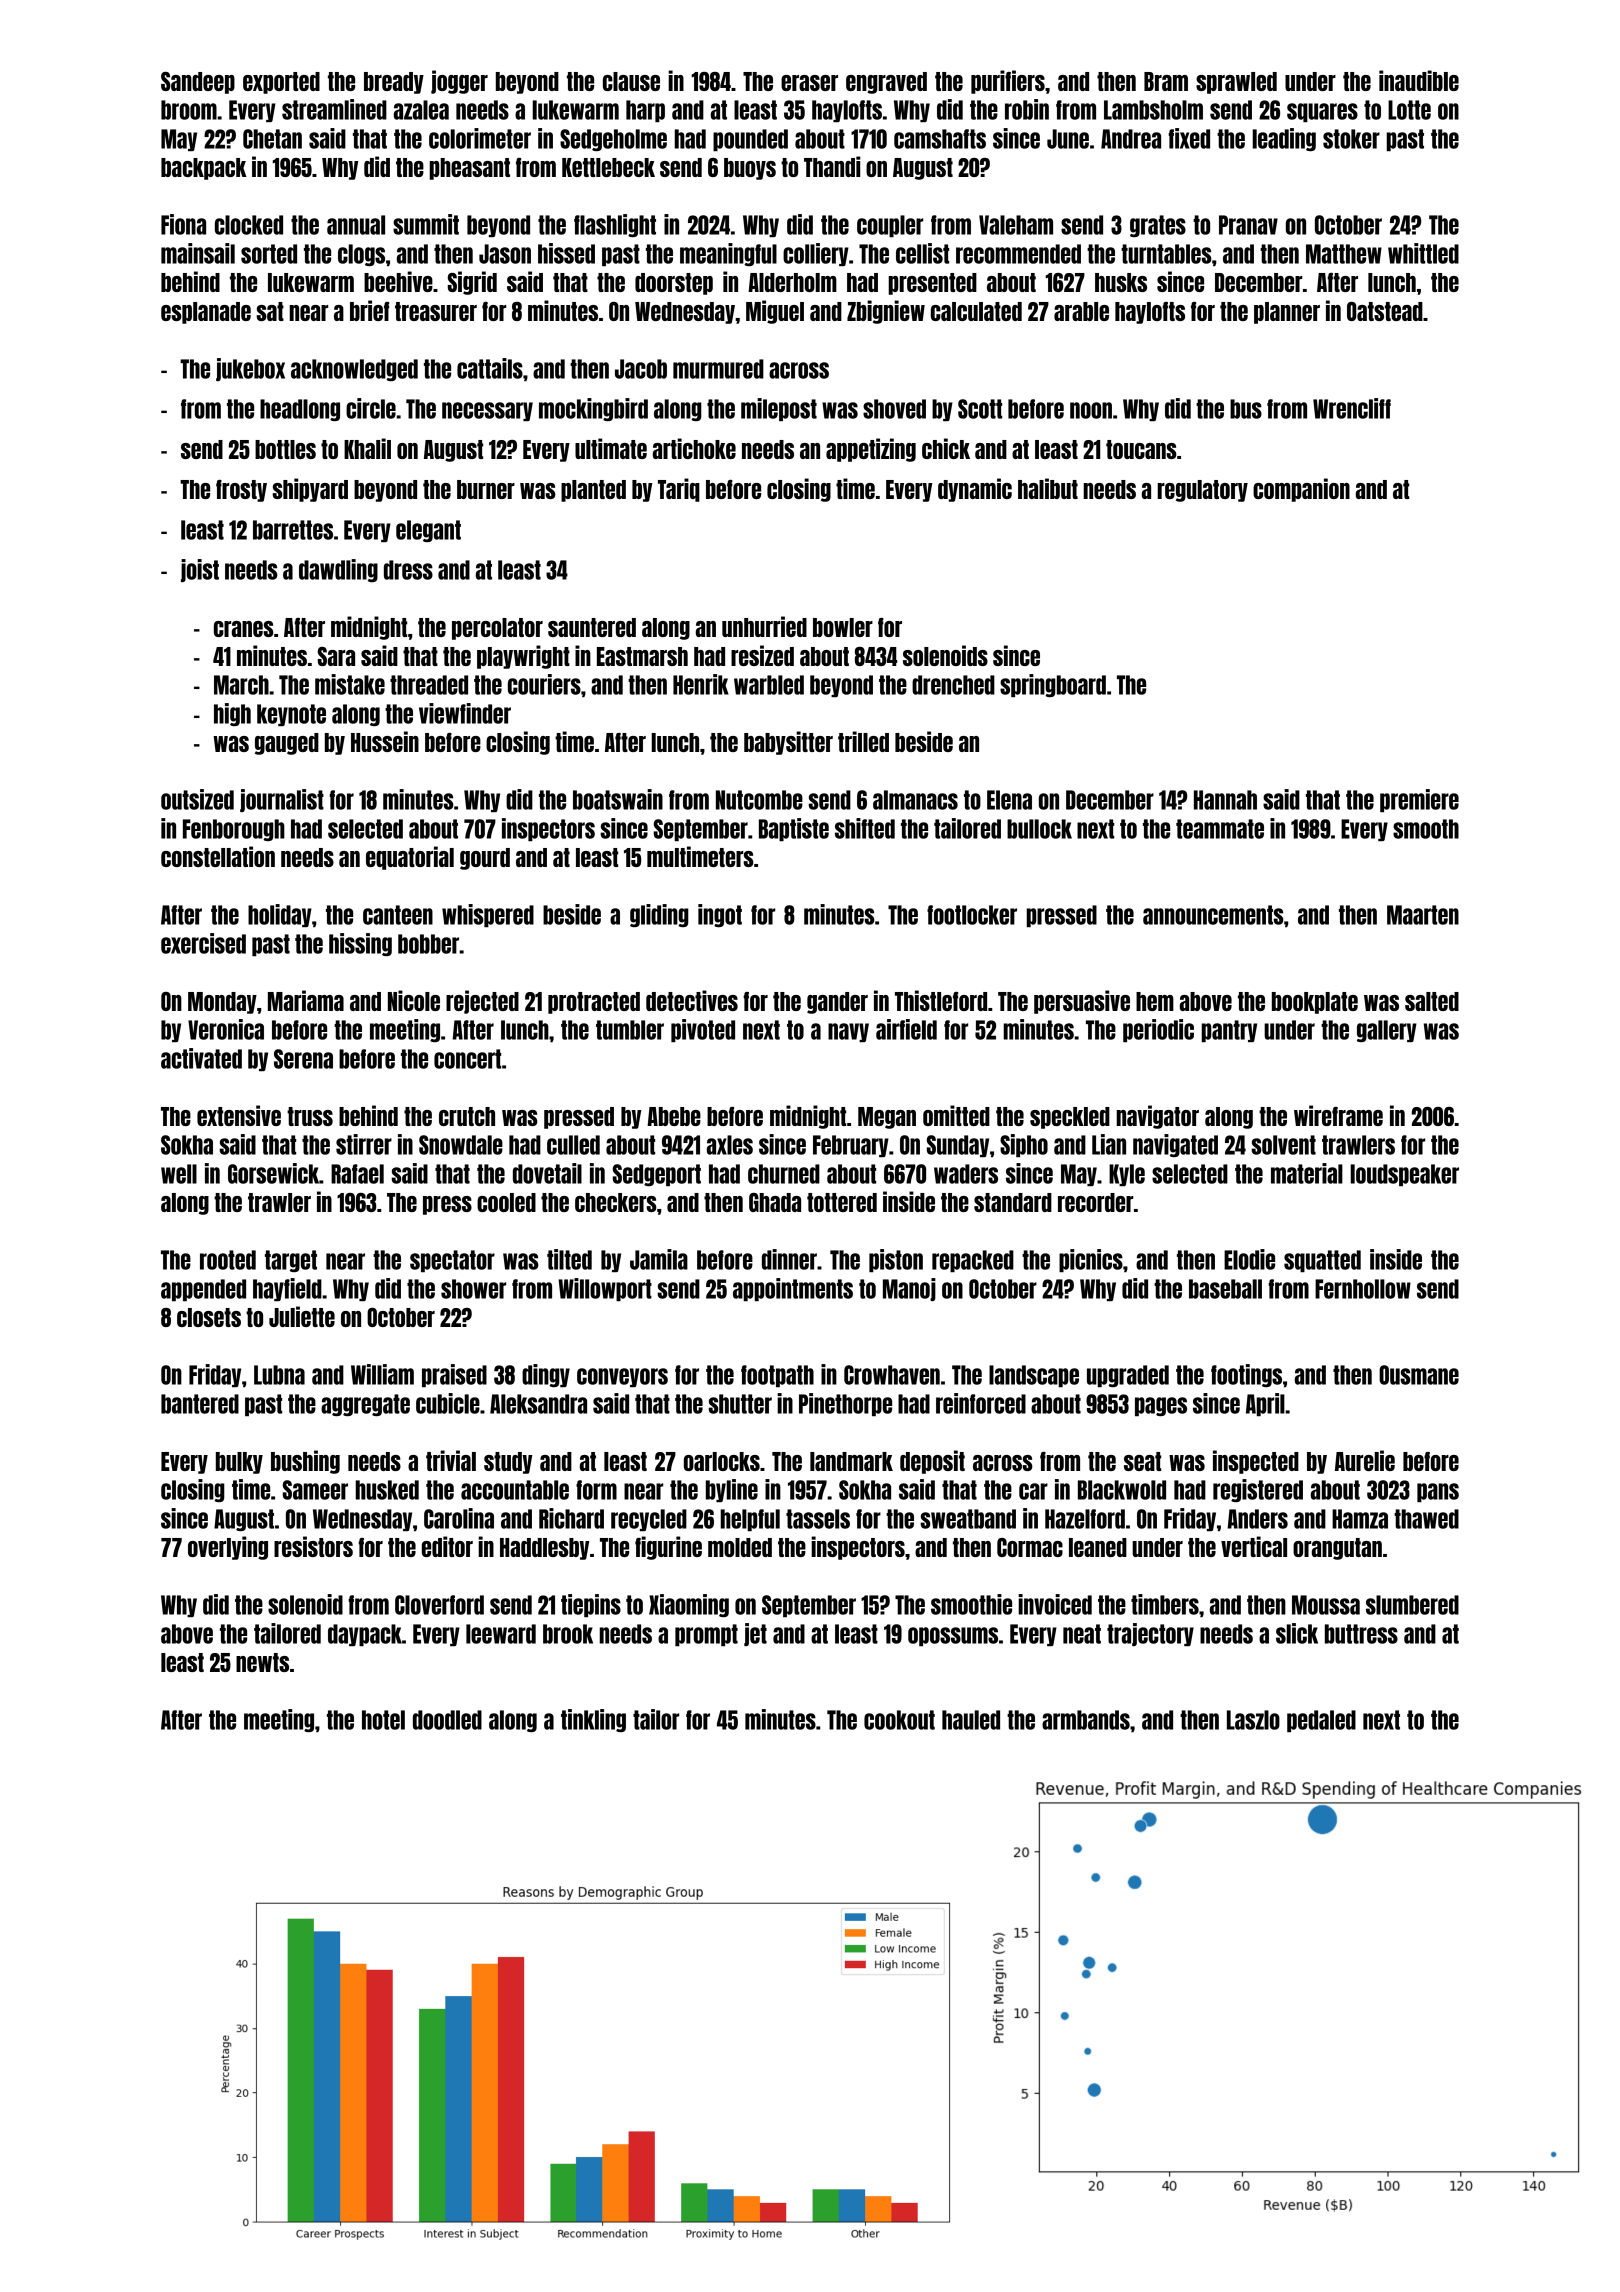  What do you see at coordinates (394, 83) in the screenshot?
I see `bready` at bounding box center [394, 83].
